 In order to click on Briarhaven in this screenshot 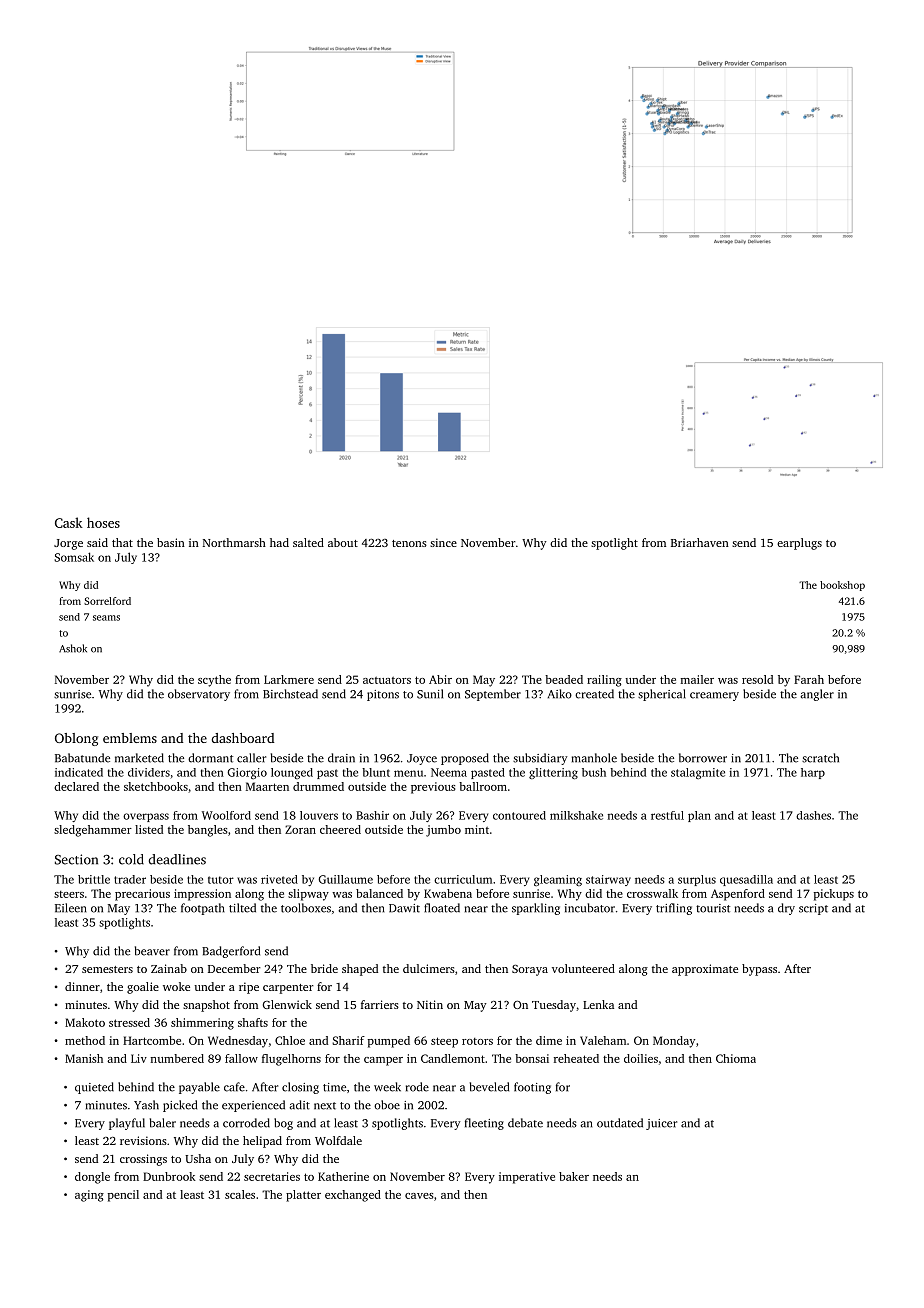, I will do `click(700, 542)`.
